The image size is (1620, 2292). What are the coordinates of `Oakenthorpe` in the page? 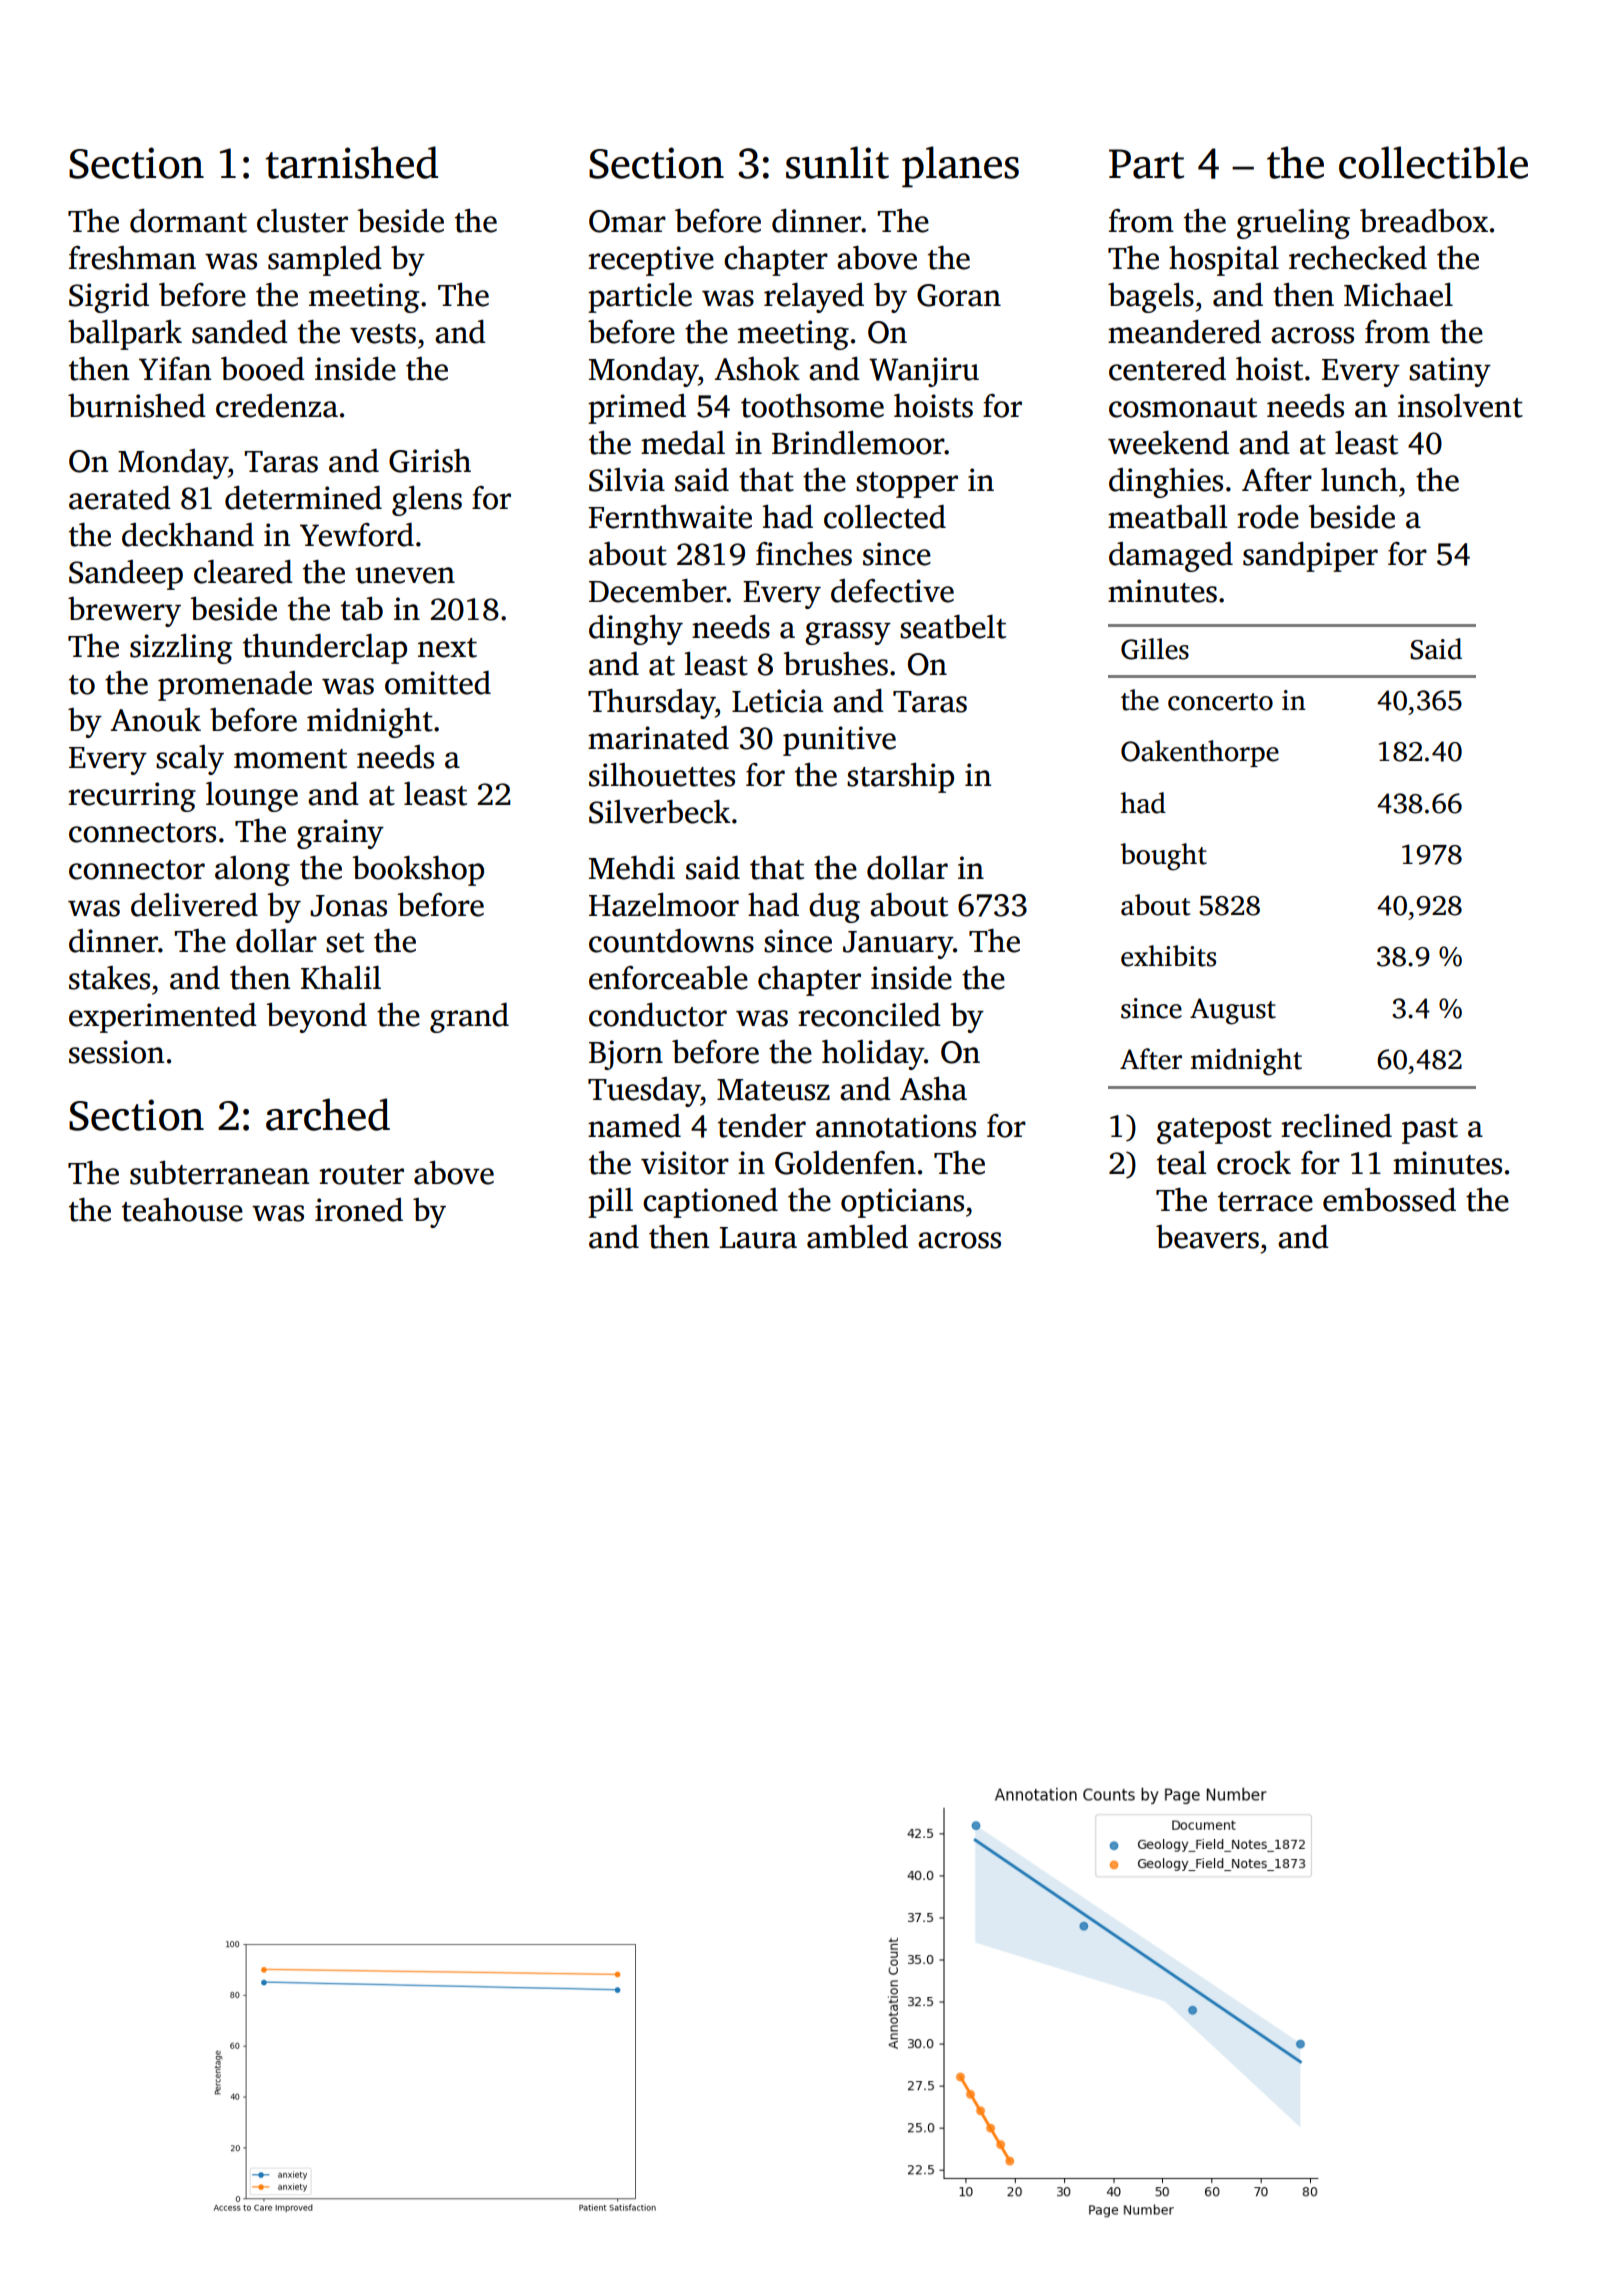 It's located at (1200, 753).
